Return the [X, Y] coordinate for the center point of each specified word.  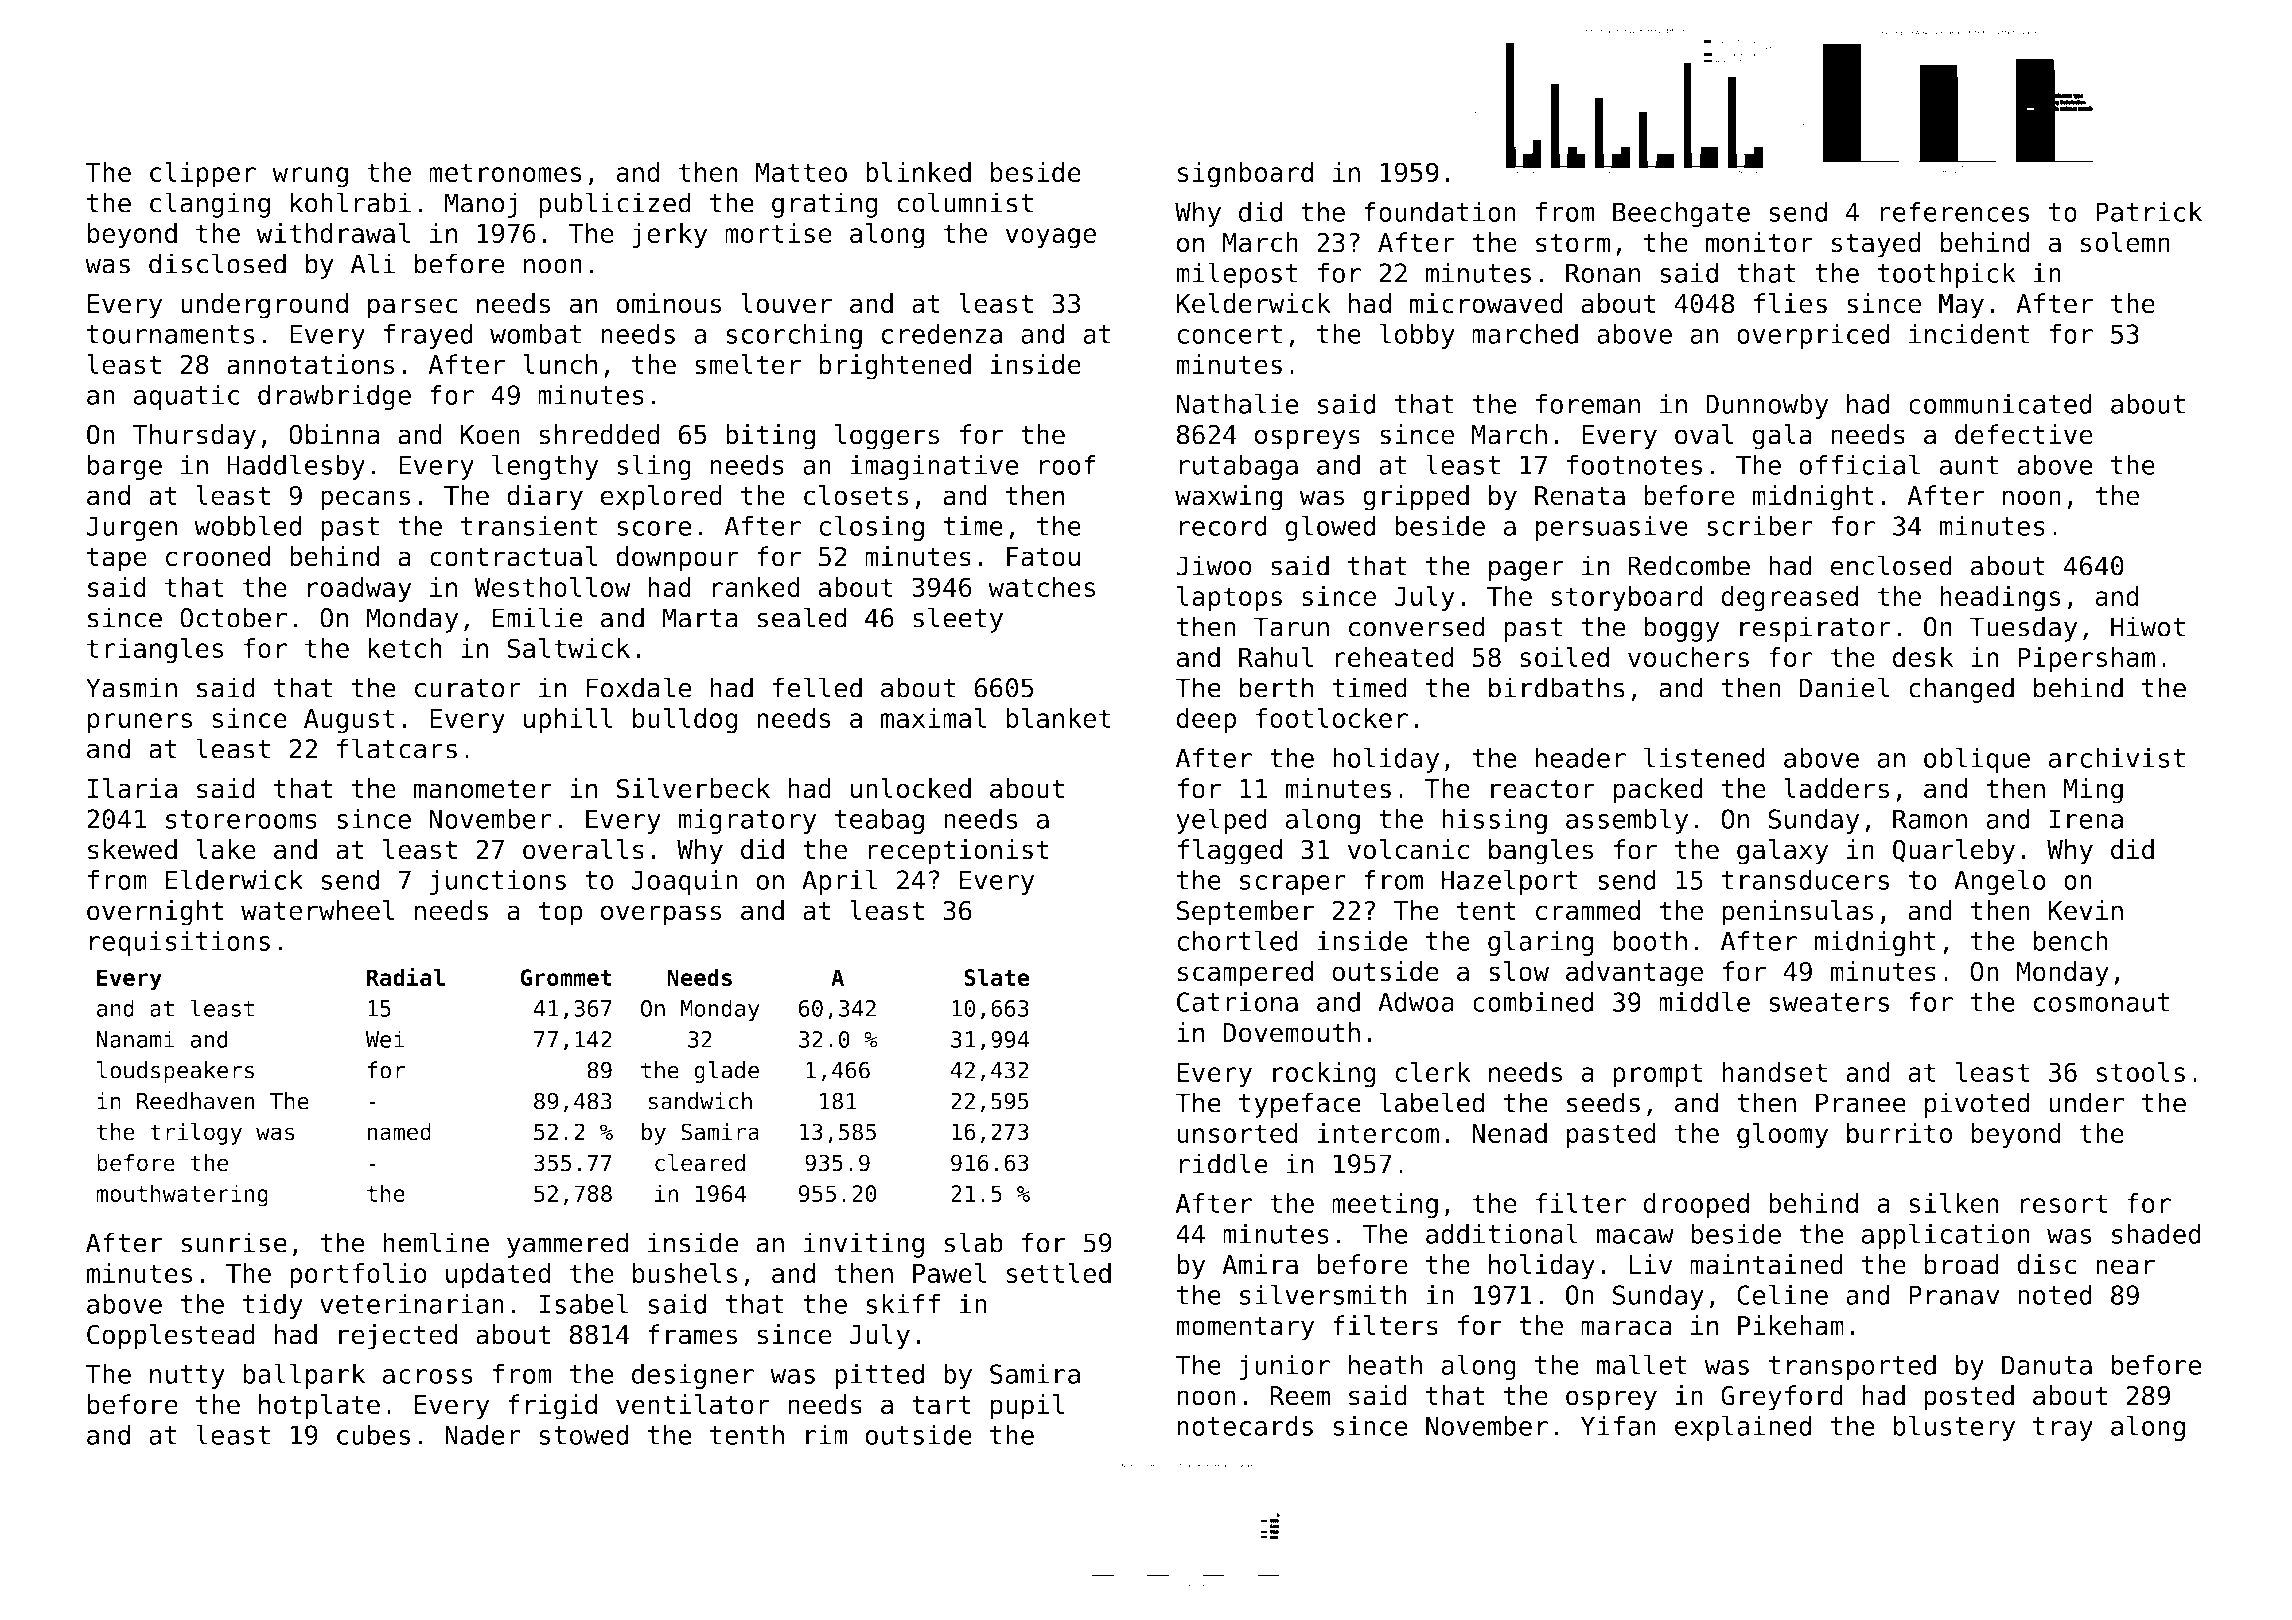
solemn [2125, 242]
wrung [310, 177]
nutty [187, 1377]
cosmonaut [2102, 1002]
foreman [1588, 403]
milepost [1237, 275]
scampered [1245, 974]
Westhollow [553, 587]
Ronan [1603, 273]
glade [726, 1072]
